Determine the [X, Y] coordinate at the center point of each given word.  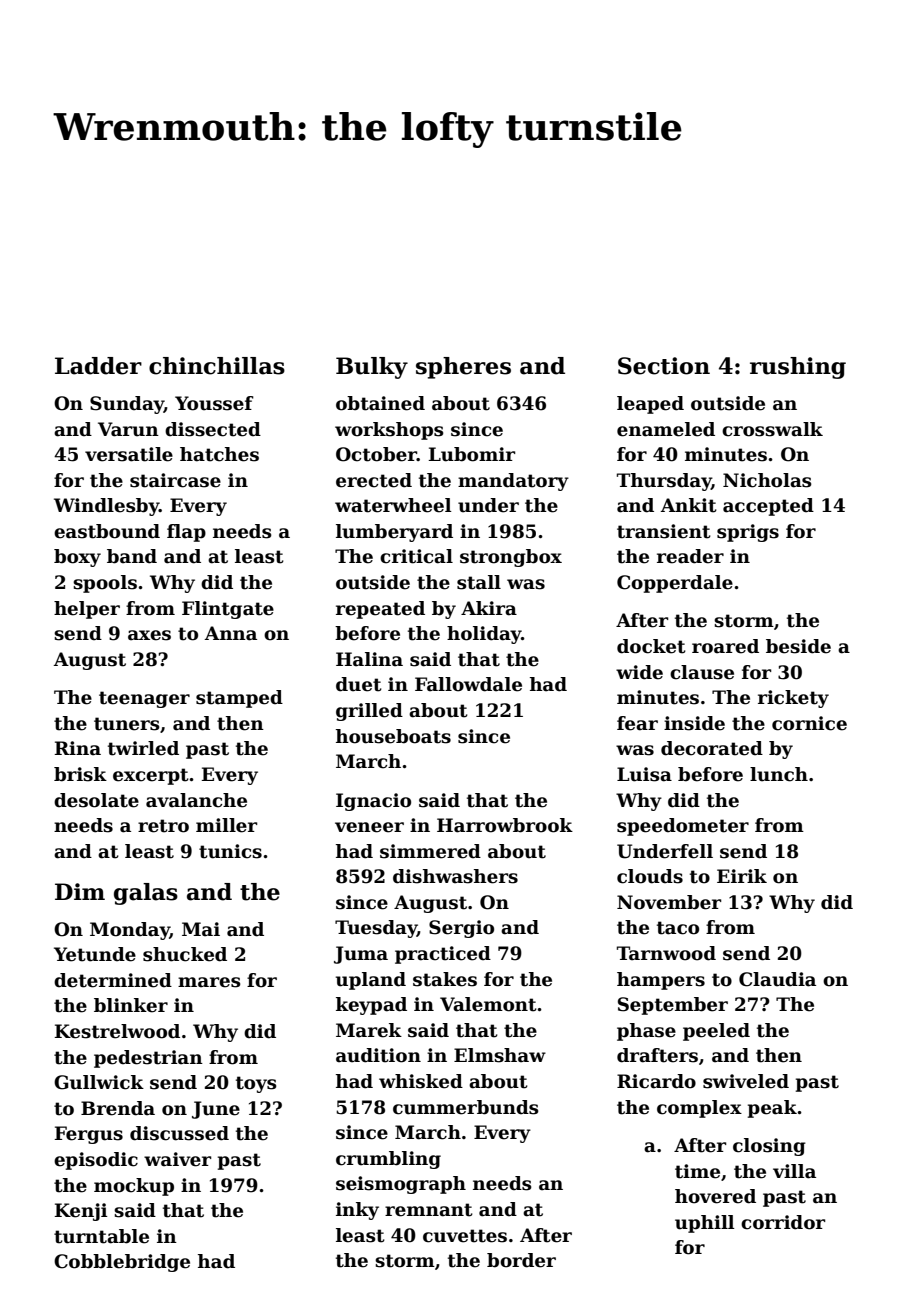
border [521, 1260]
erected [374, 480]
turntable [101, 1236]
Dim [80, 891]
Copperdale [675, 584]
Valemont [488, 1004]
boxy [77, 558]
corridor [783, 1222]
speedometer [683, 827]
